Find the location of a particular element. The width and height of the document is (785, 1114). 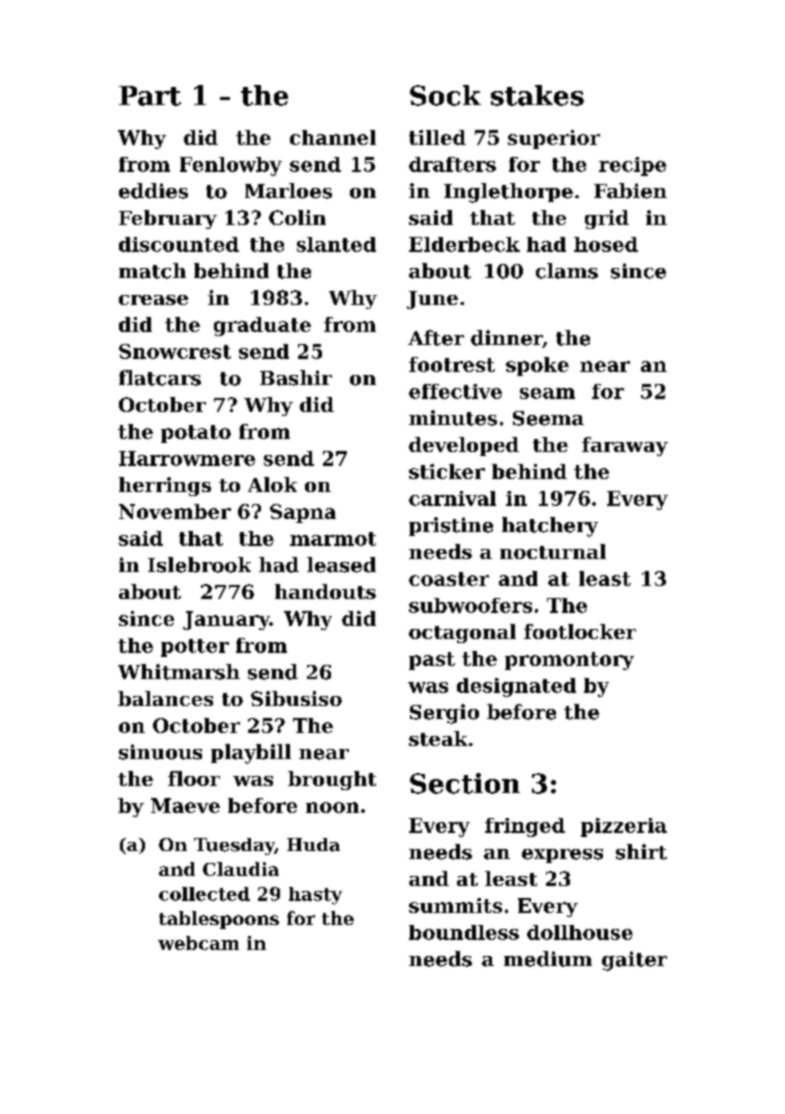

stakes is located at coordinates (537, 95).
